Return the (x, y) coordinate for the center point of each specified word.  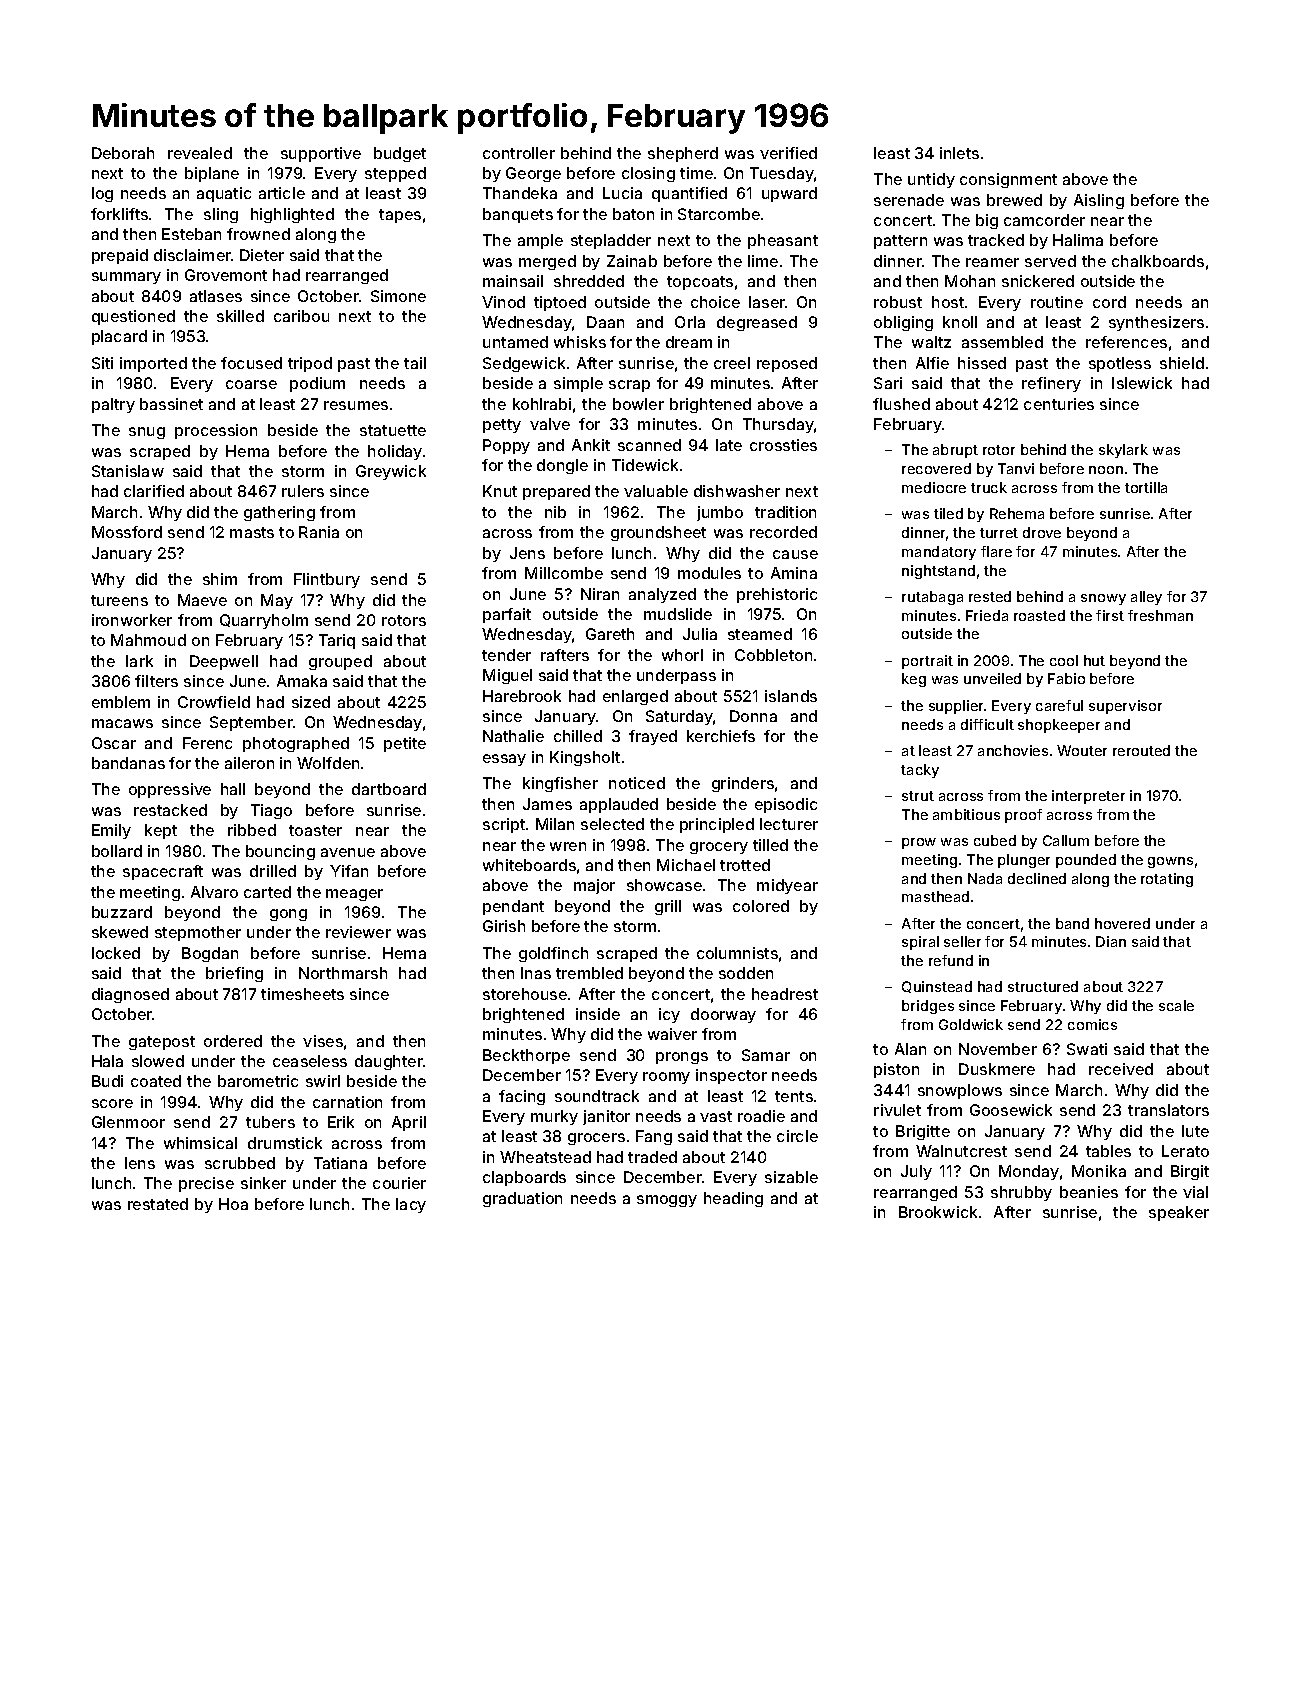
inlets (959, 153)
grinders (743, 784)
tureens (119, 600)
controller (519, 153)
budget (400, 154)
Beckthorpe (526, 1056)
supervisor (1125, 707)
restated (158, 1204)
